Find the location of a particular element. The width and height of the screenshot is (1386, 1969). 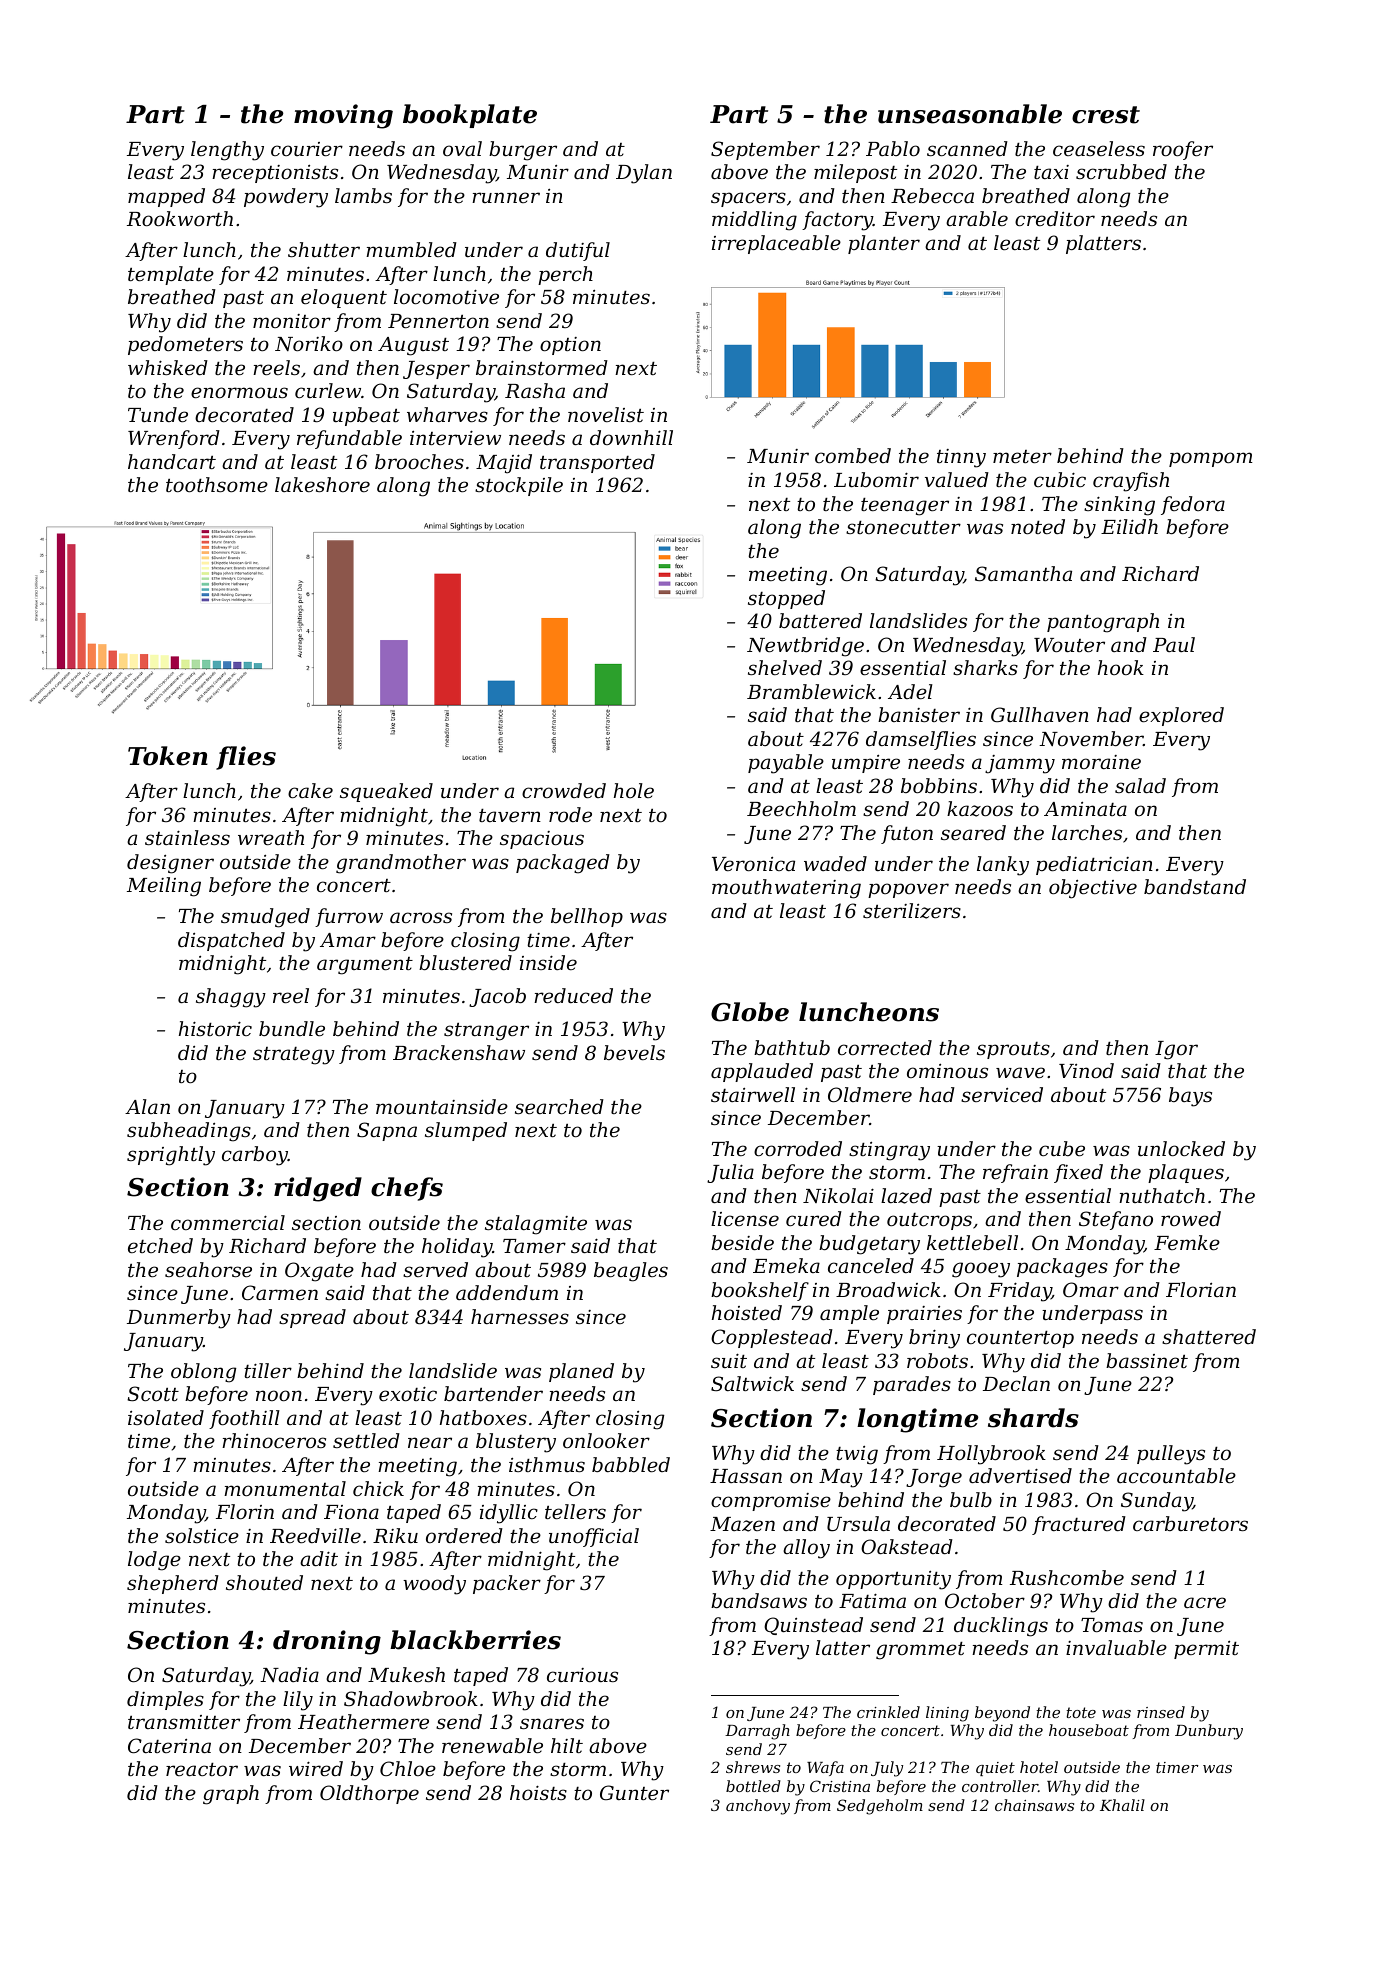

Igor is located at coordinates (1176, 1050).
